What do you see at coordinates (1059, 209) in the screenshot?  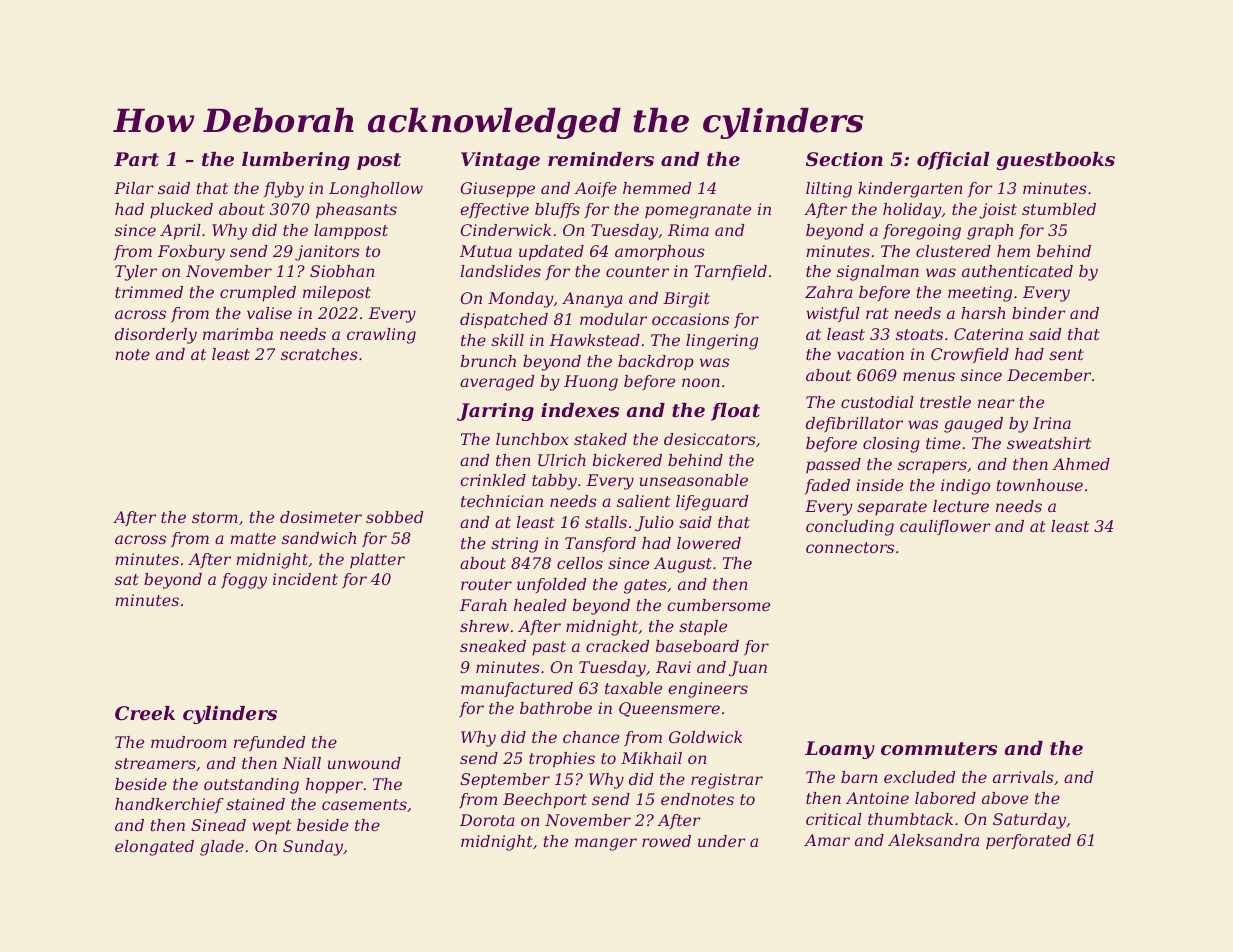 I see `stumbled` at bounding box center [1059, 209].
